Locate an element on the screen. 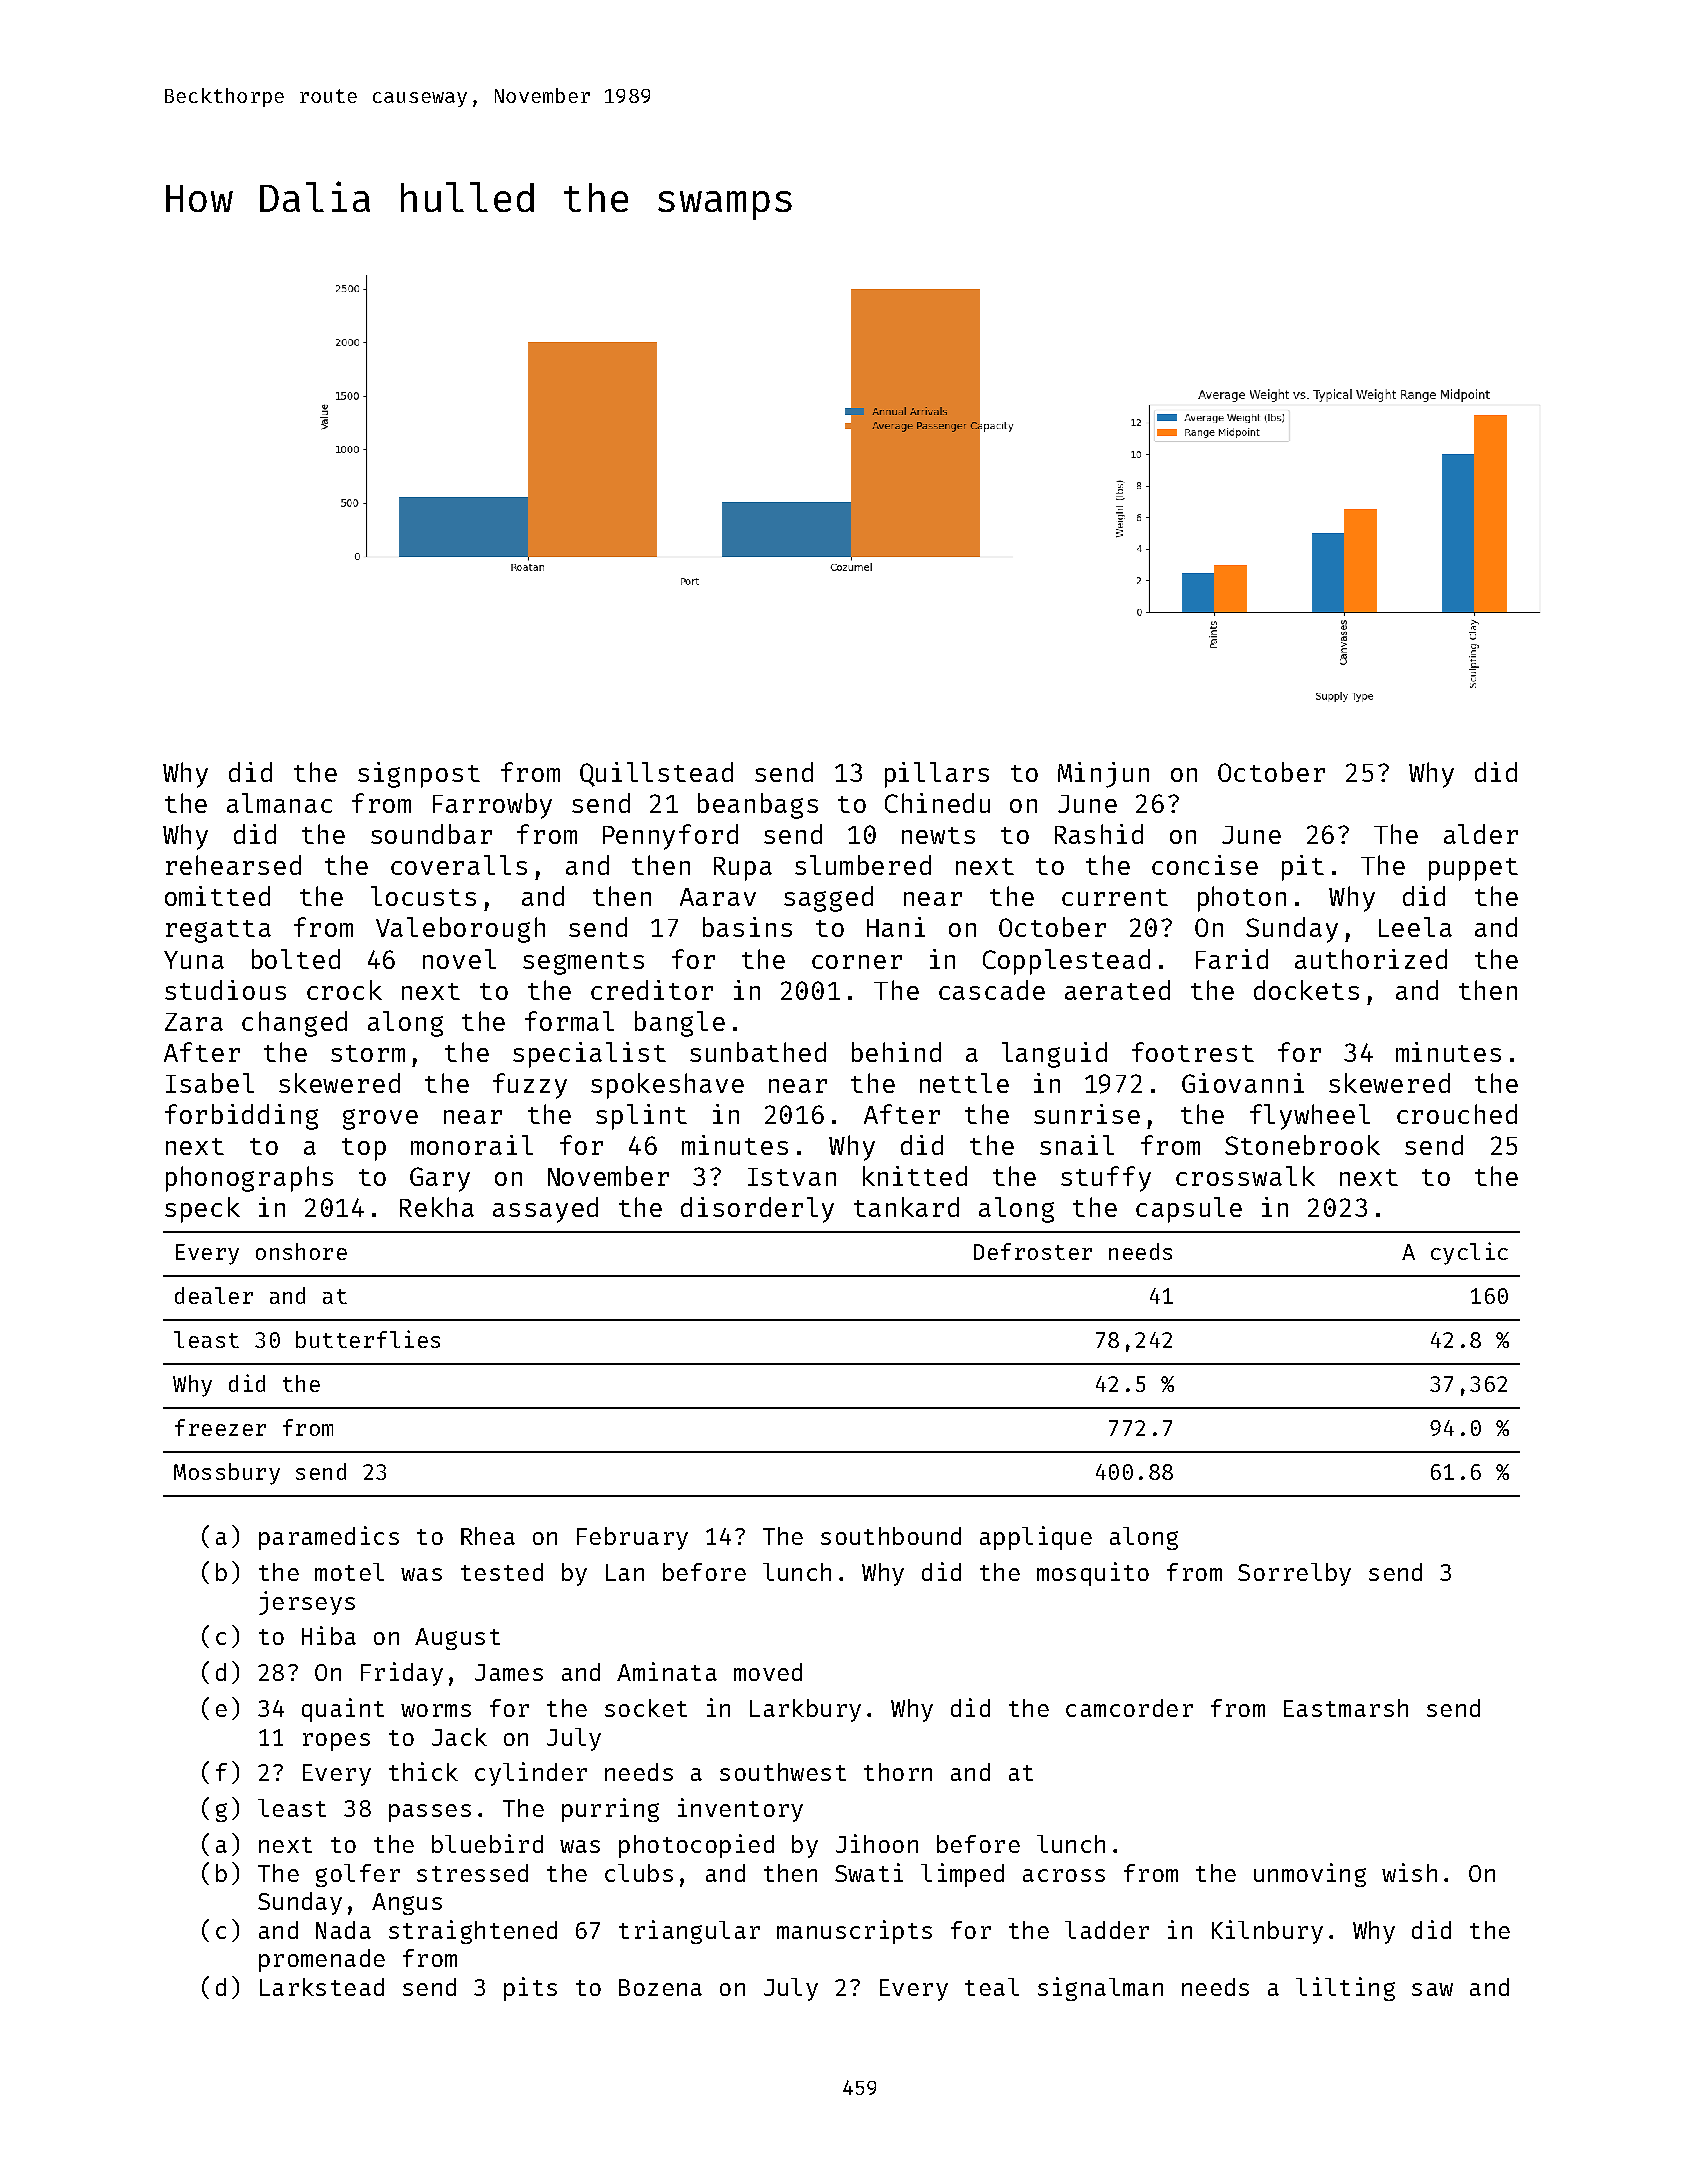 The height and width of the screenshot is (2178, 1683). freezer is located at coordinates (220, 1427).
